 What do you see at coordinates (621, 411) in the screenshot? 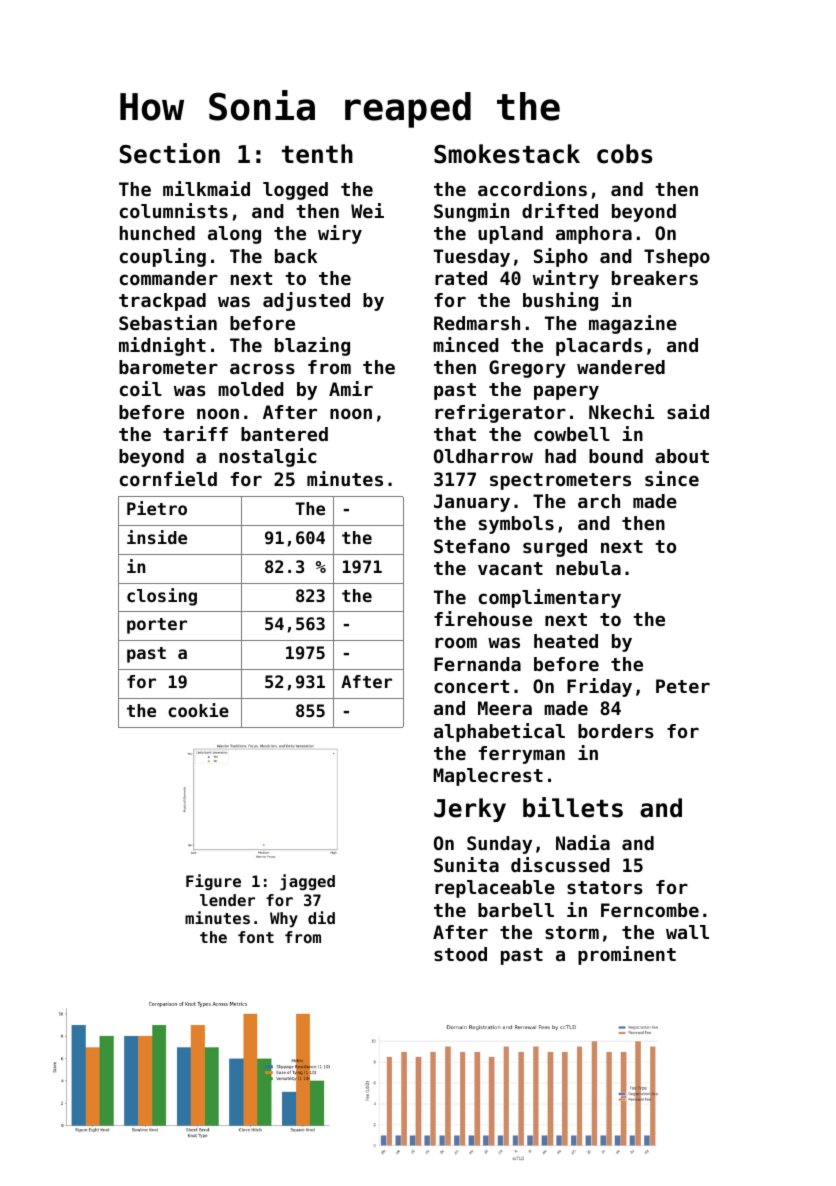
I see `Nkechi` at bounding box center [621, 411].
